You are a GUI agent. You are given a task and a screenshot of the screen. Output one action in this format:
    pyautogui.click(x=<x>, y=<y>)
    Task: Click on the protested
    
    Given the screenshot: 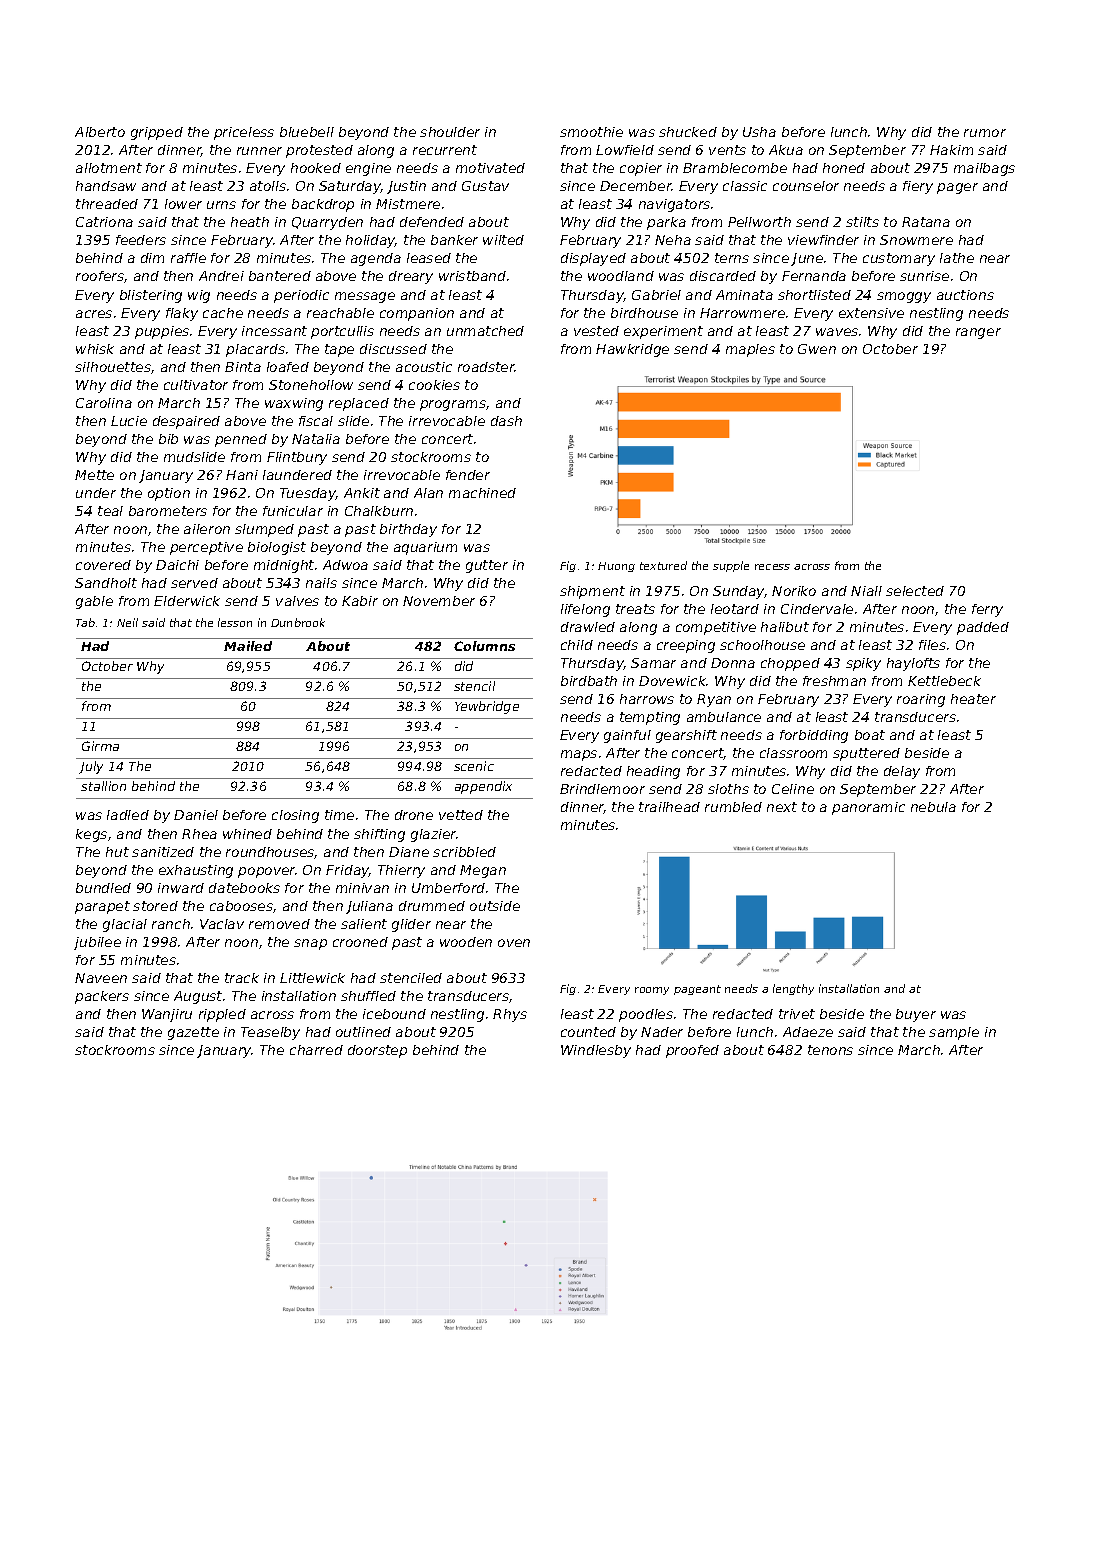 What is the action you would take?
    pyautogui.click(x=319, y=151)
